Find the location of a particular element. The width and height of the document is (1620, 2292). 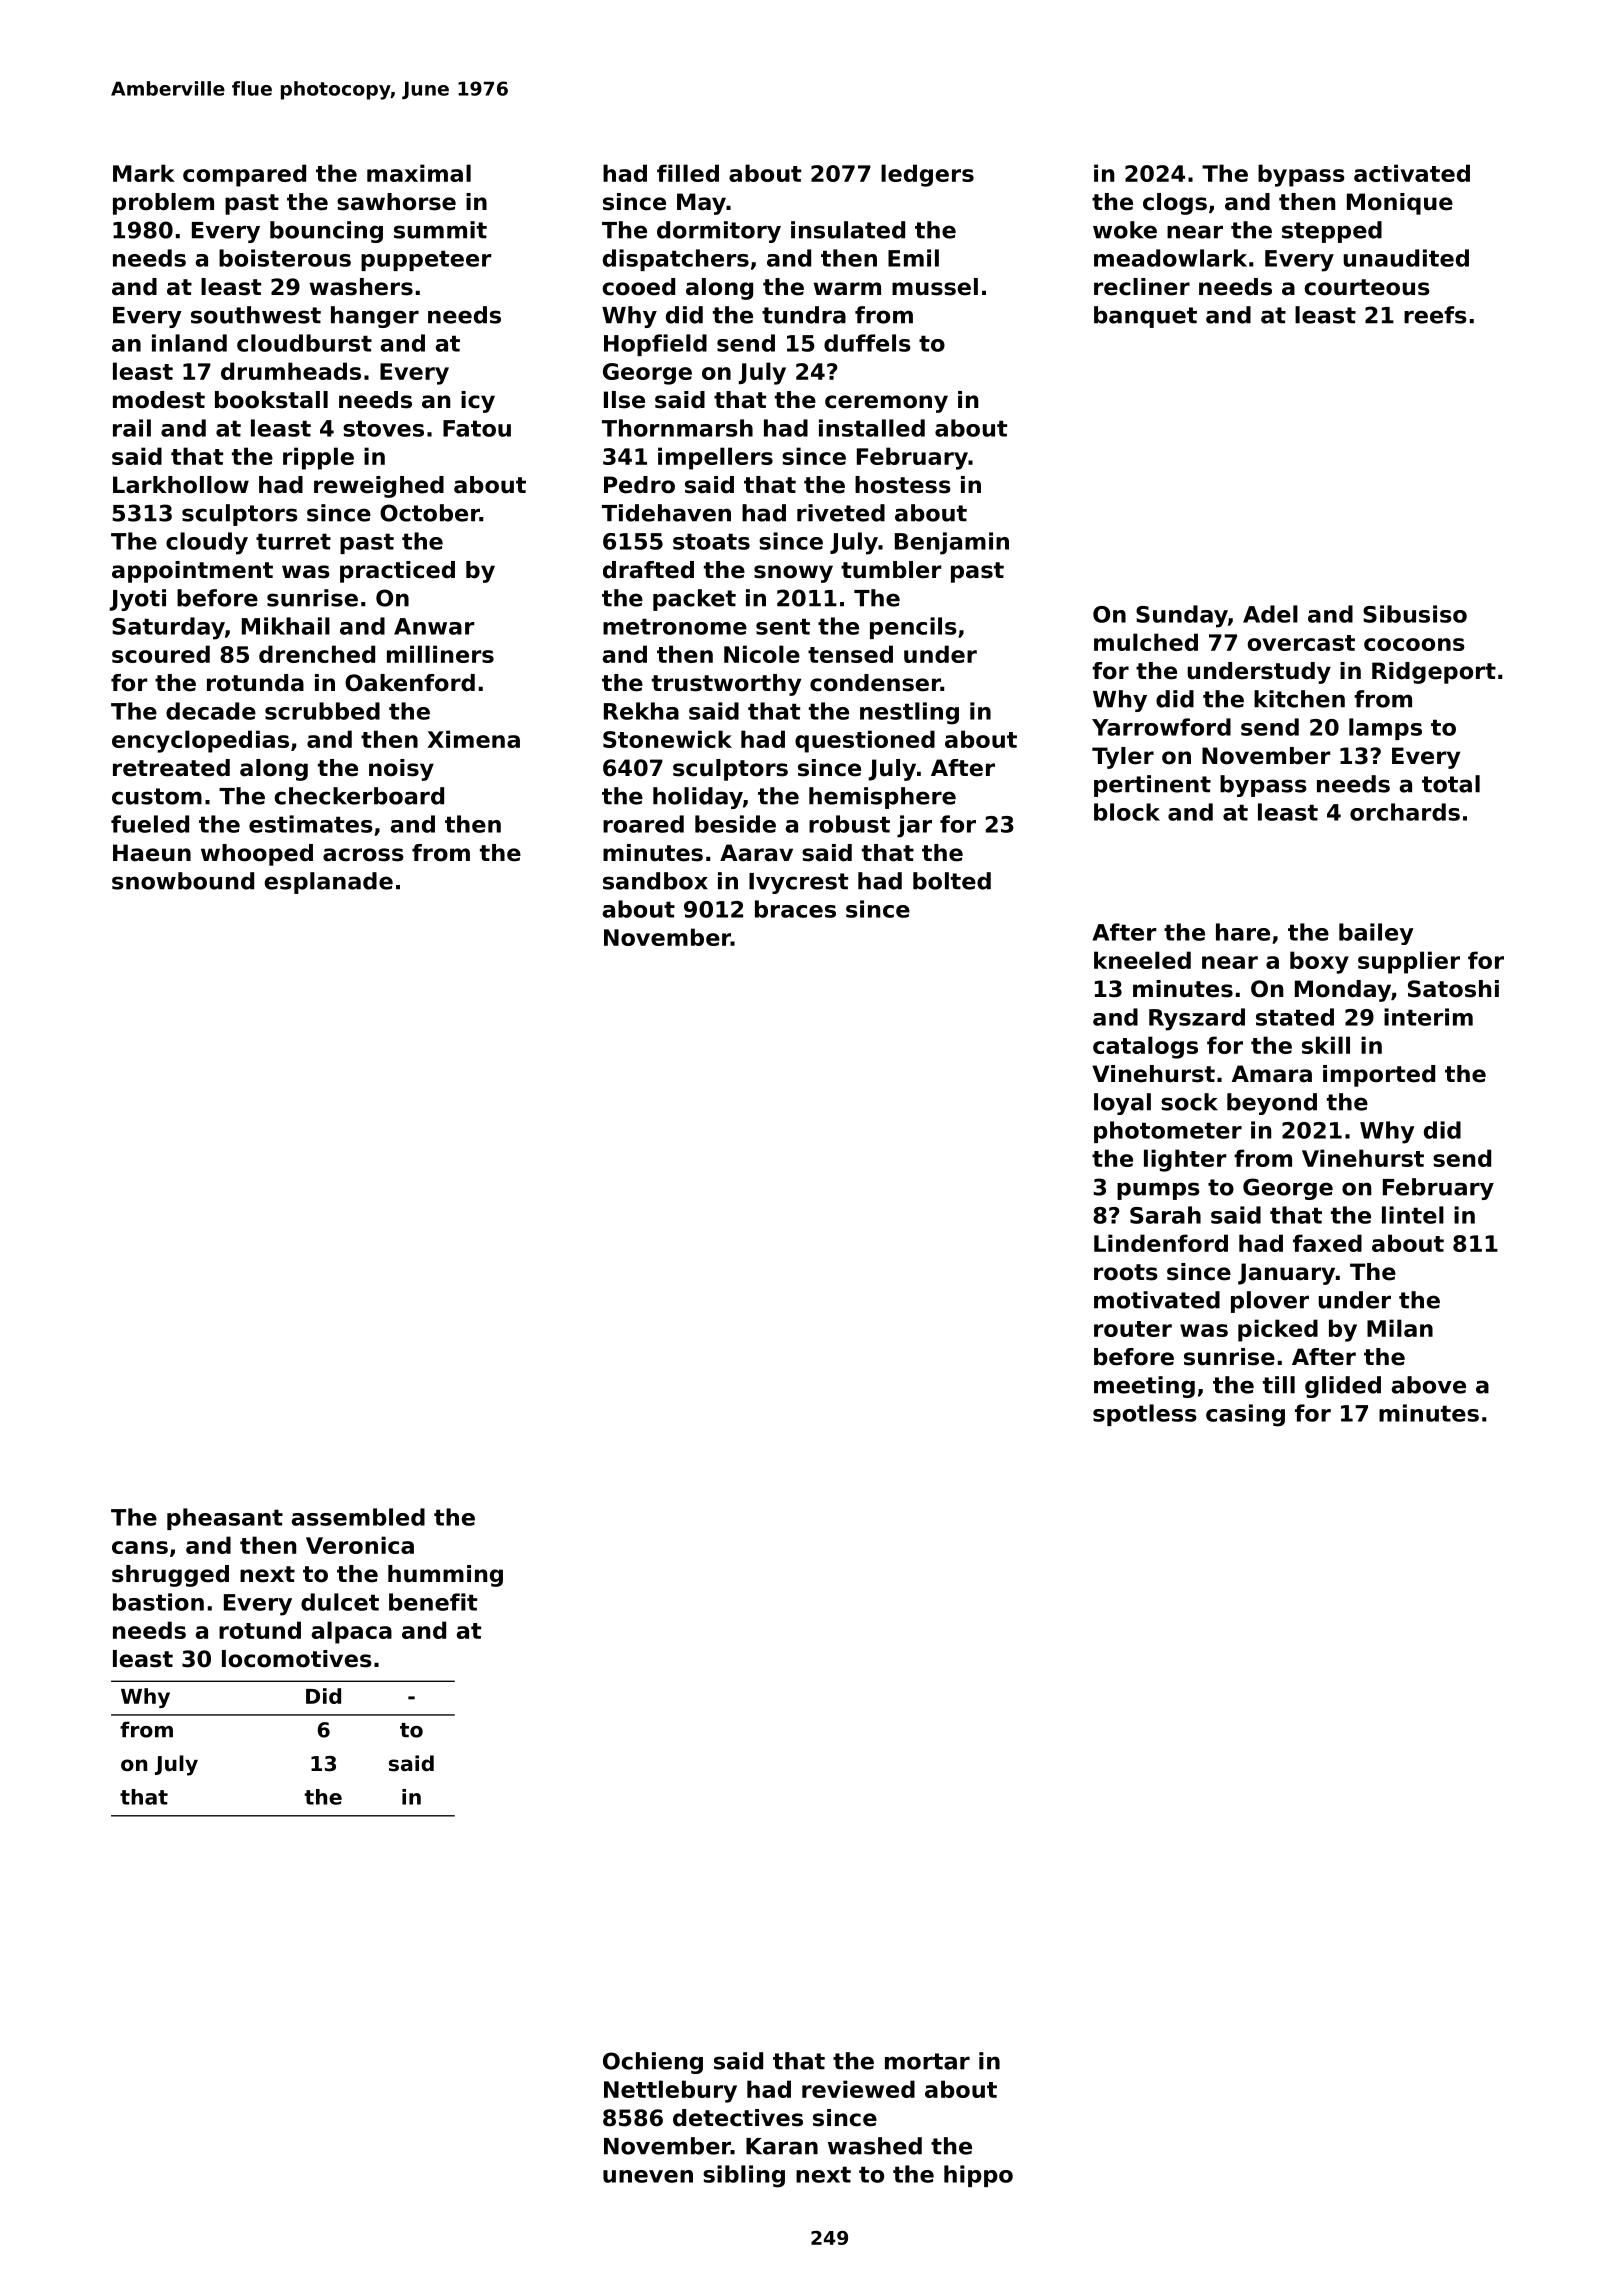

router is located at coordinates (1133, 1329).
